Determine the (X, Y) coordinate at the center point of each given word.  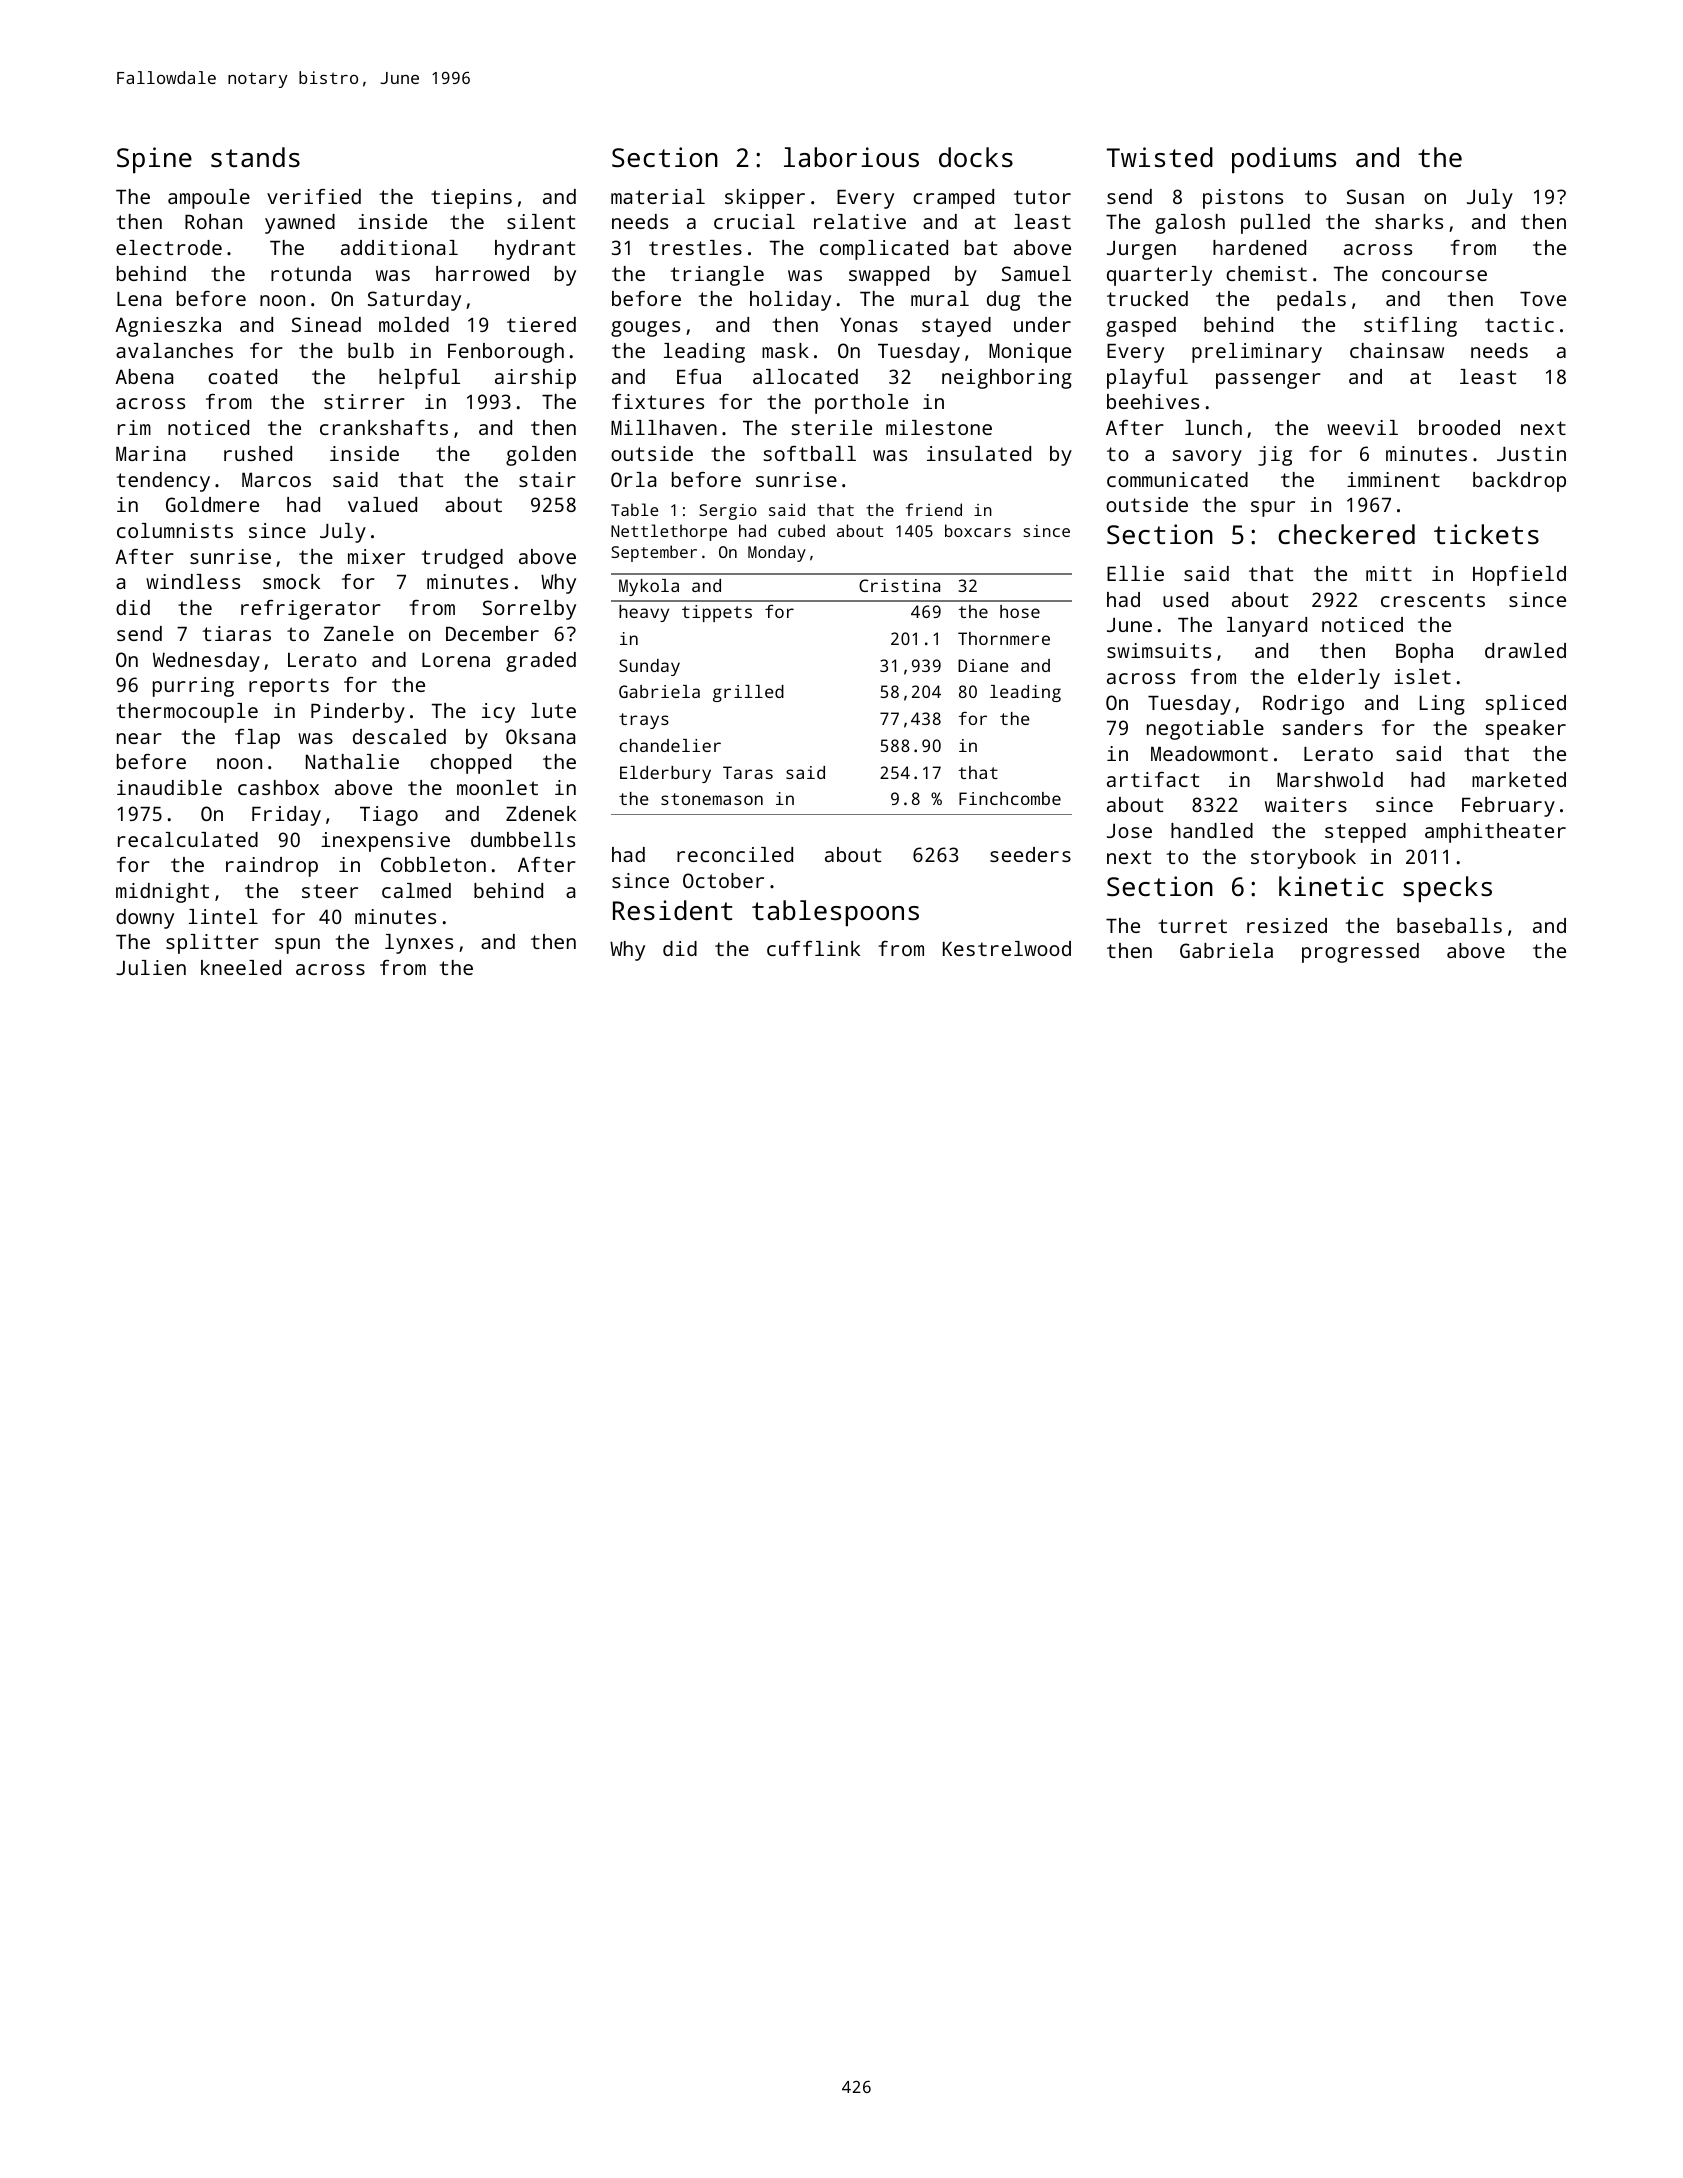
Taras (748, 772)
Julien (151, 967)
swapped (889, 276)
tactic (1519, 324)
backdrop (1519, 482)
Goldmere (212, 504)
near (139, 738)
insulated (979, 453)
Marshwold (1330, 779)
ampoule (209, 199)
